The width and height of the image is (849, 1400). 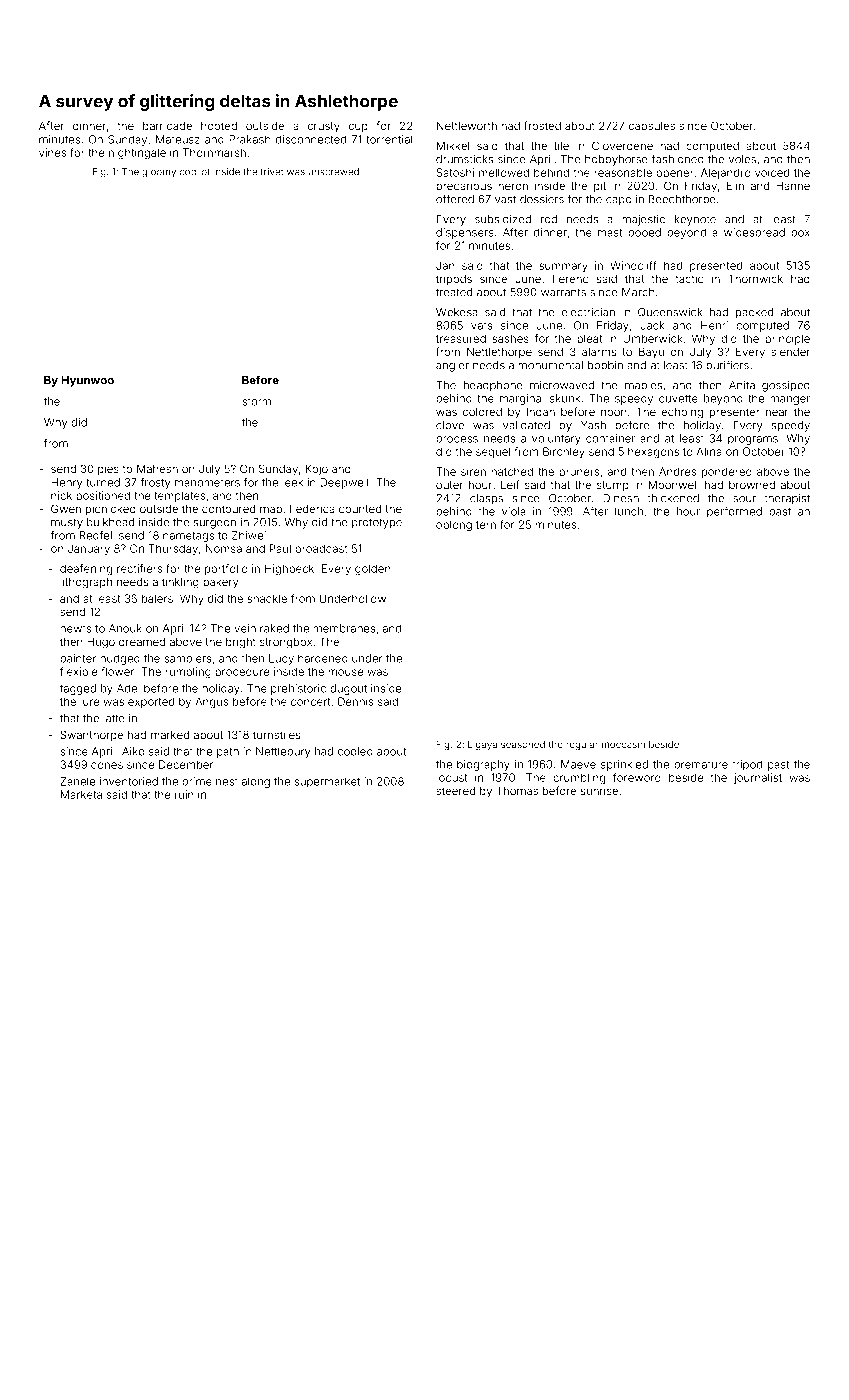 I want to click on headphone, so click(x=493, y=386).
